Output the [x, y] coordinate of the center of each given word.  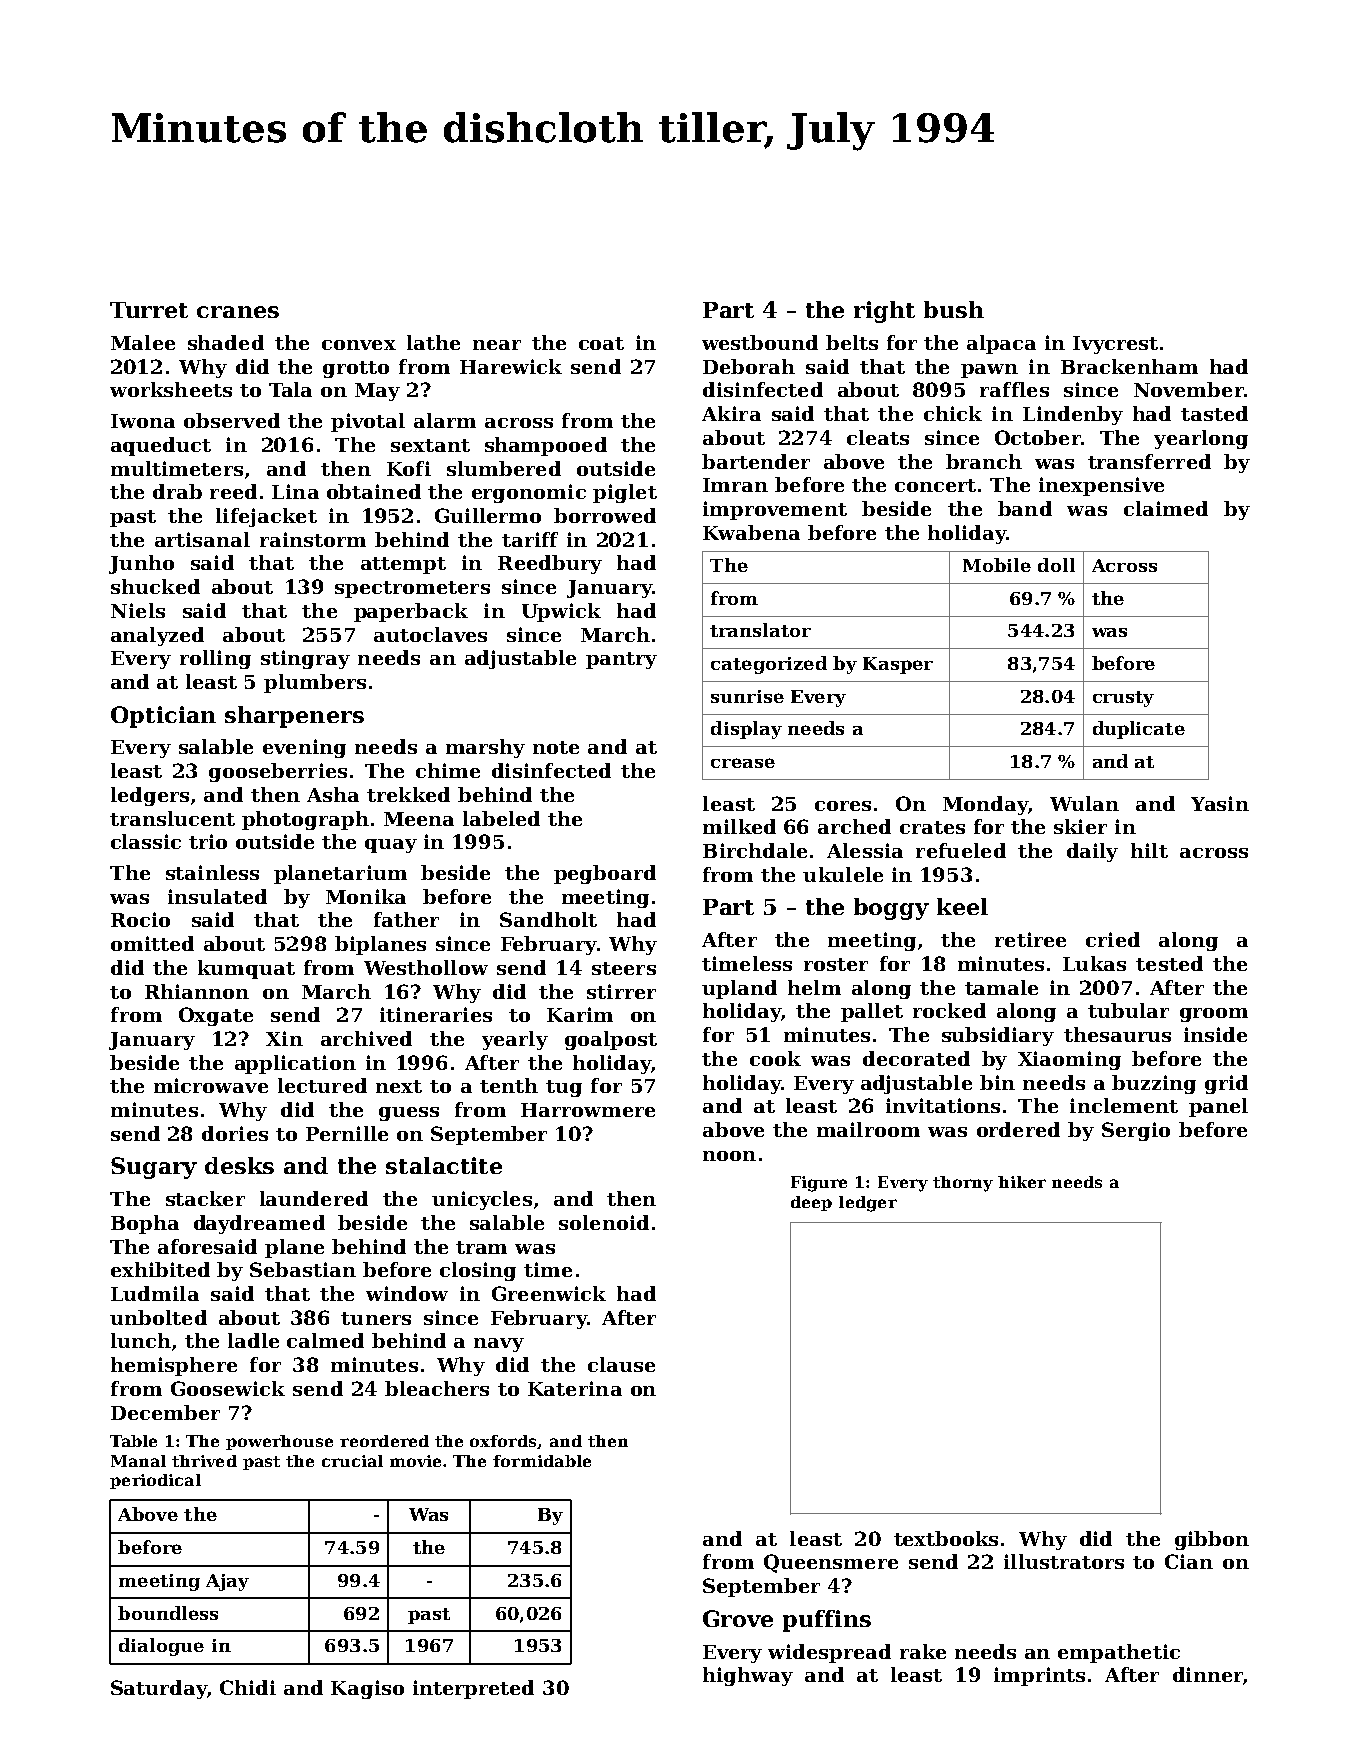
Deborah [749, 366]
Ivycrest [1115, 345]
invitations [943, 1105]
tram [481, 1247]
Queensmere [831, 1563]
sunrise [747, 696]
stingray [305, 659]
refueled [961, 850]
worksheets [171, 389]
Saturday [159, 1689]
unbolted [158, 1317]
